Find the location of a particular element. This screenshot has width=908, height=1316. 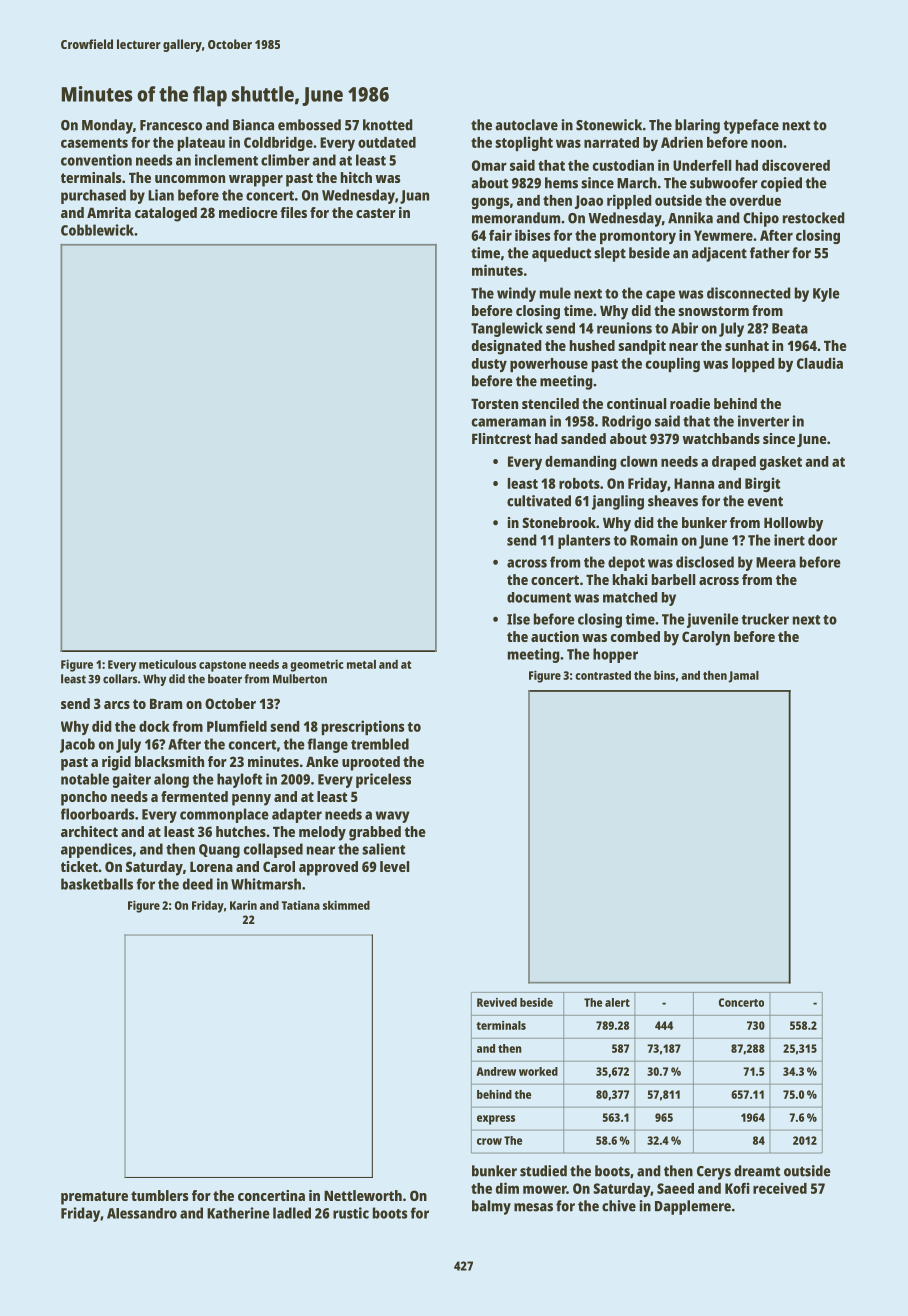

mediocre is located at coordinates (248, 212).
